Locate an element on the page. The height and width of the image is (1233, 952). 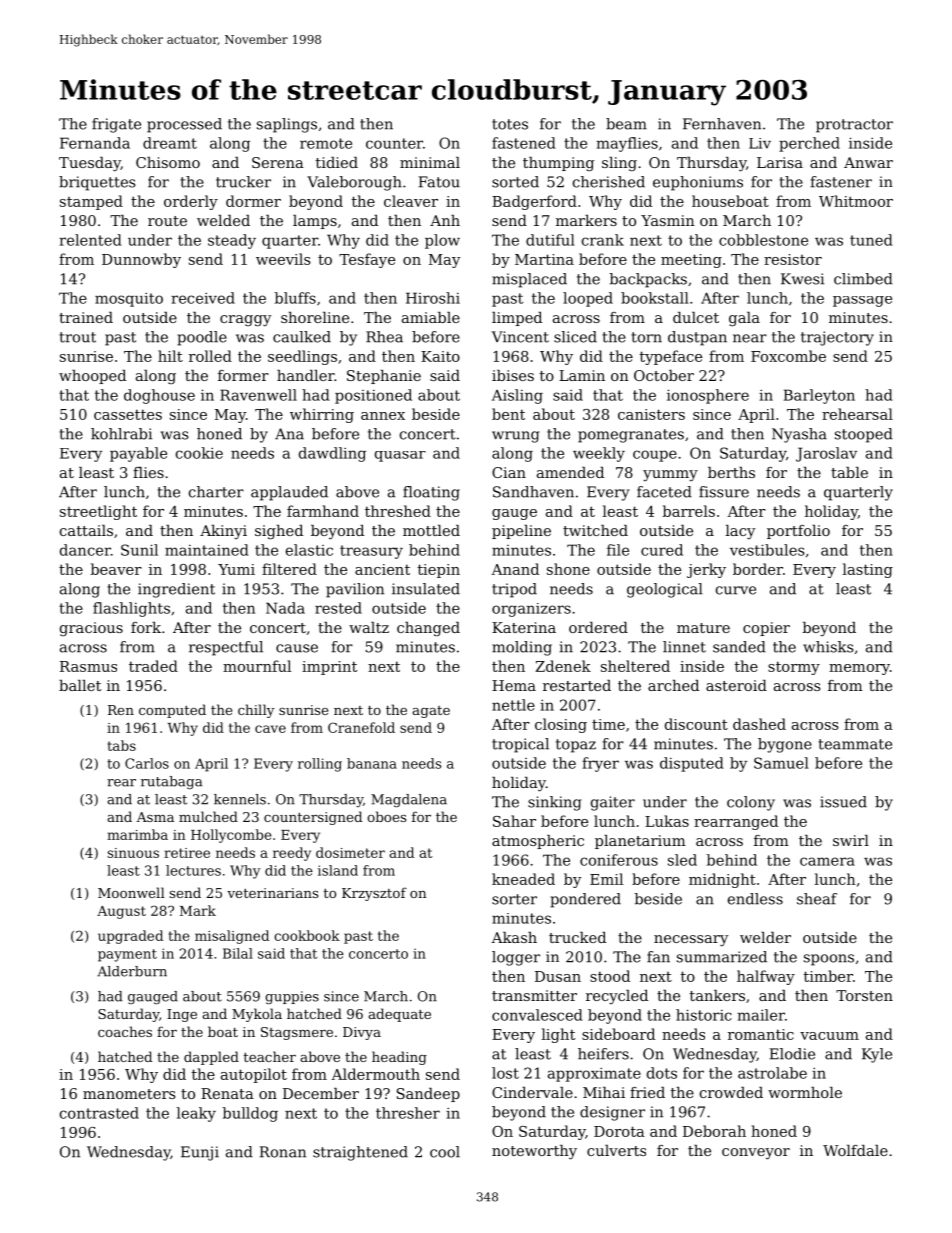
Emil is located at coordinates (606, 879).
